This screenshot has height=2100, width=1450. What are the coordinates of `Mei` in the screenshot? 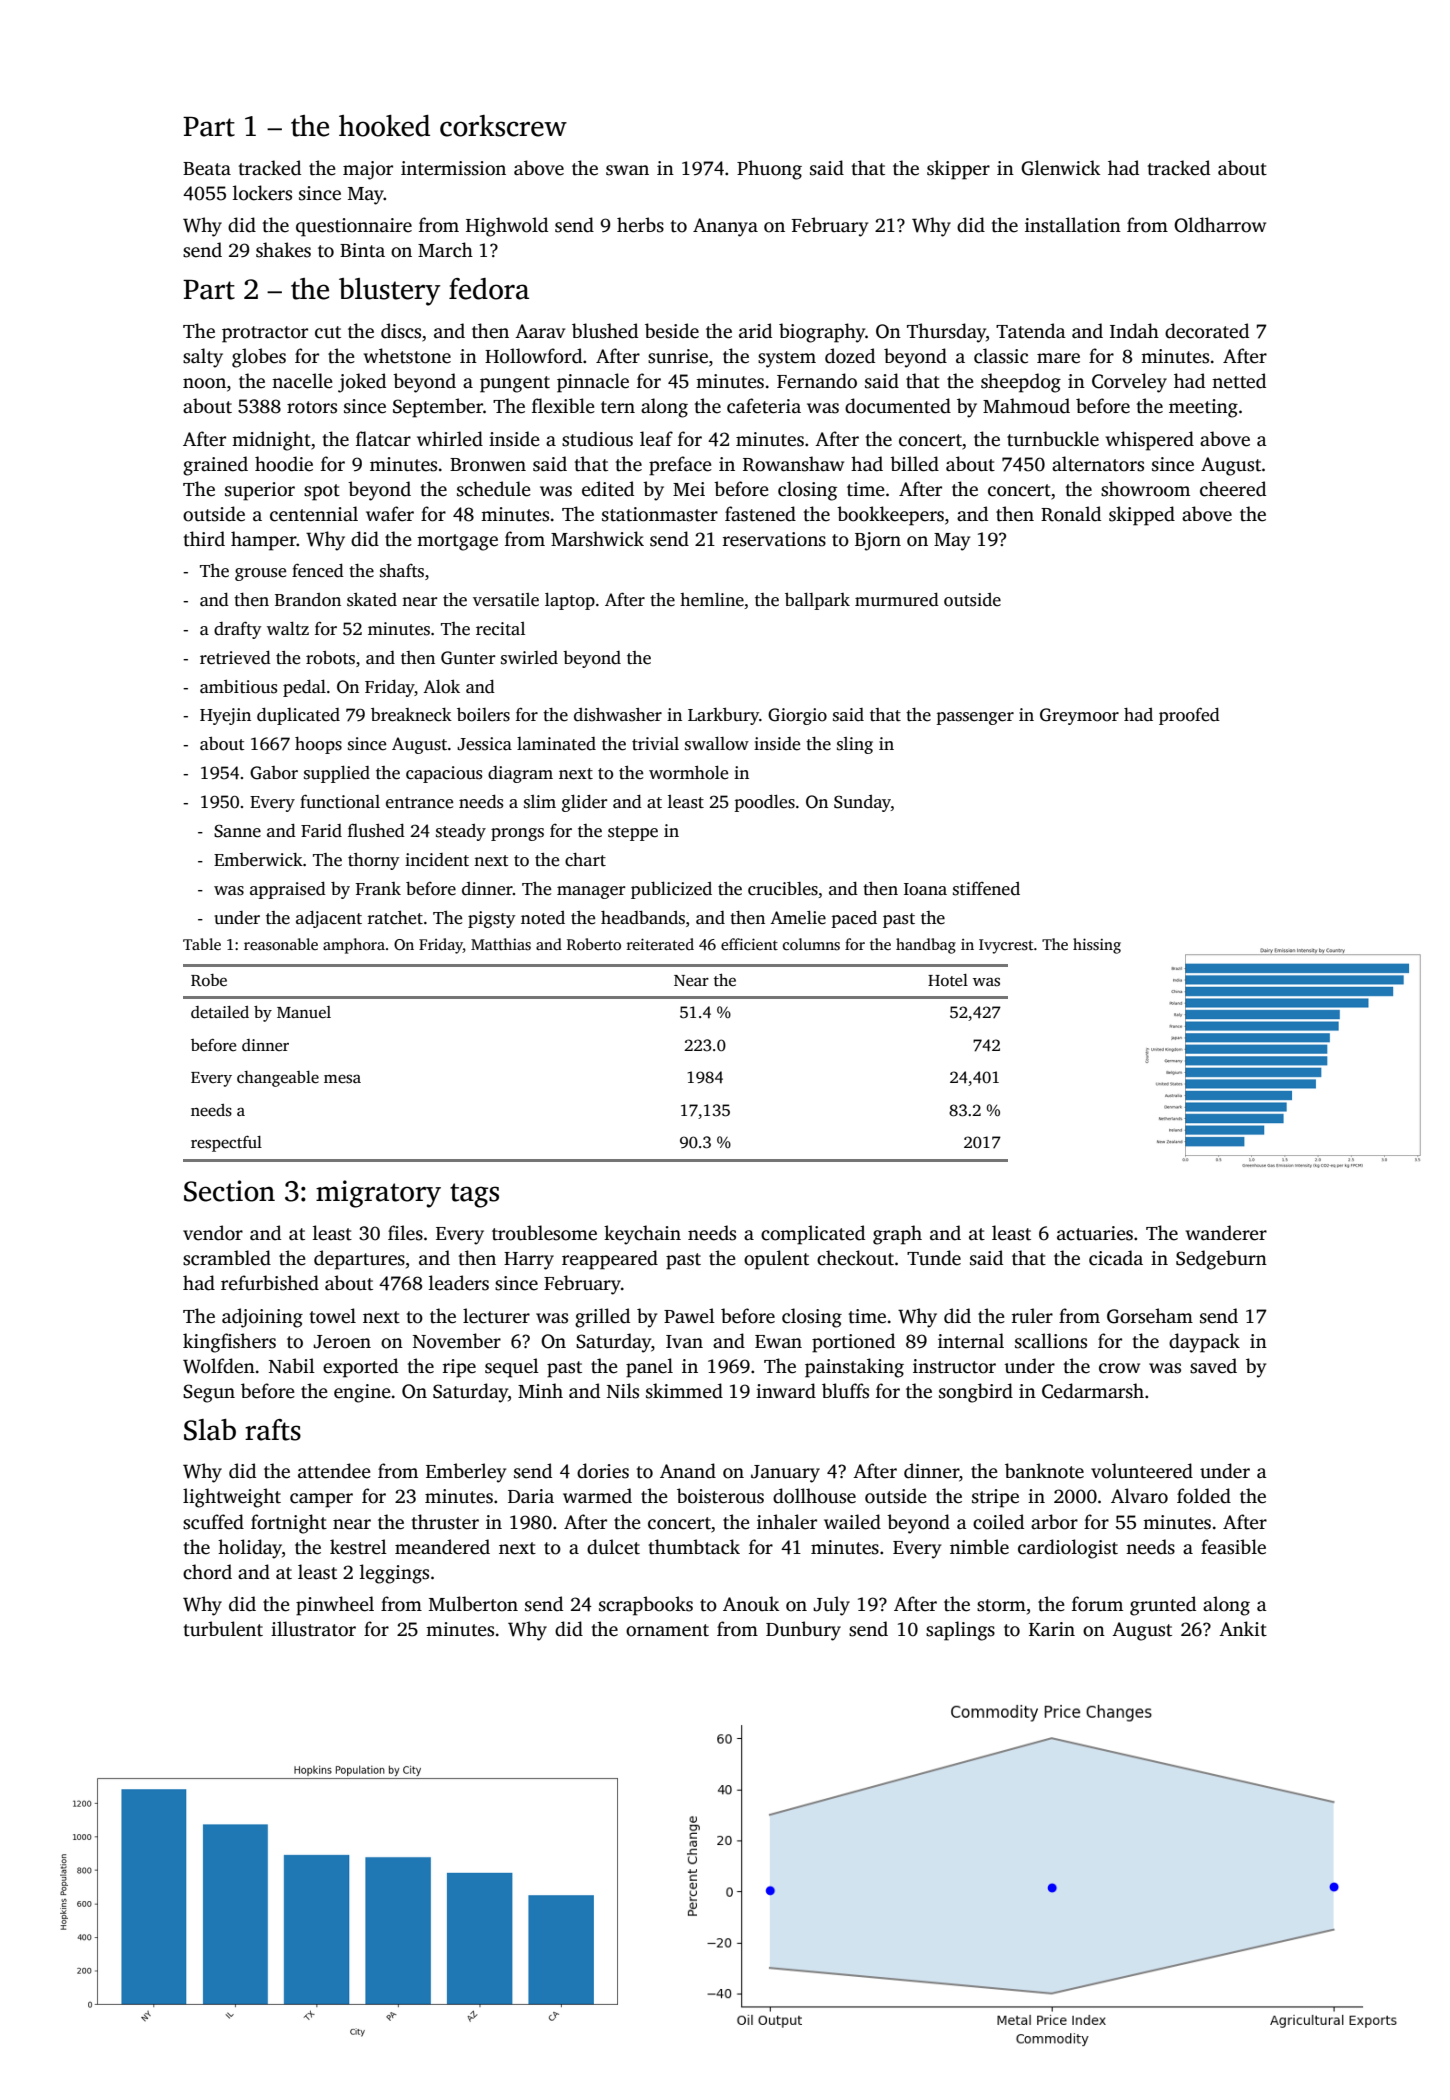 It's located at (689, 489).
